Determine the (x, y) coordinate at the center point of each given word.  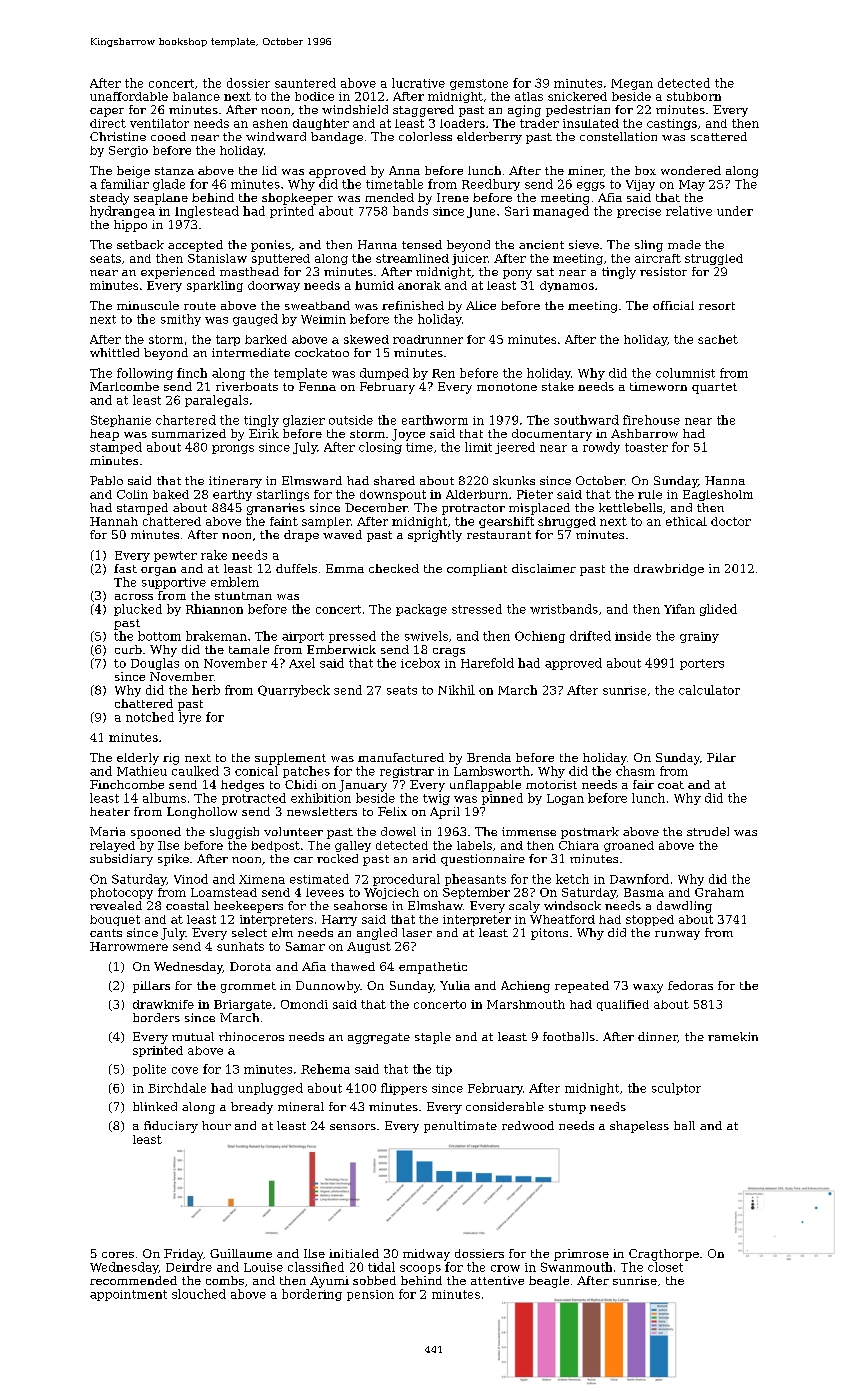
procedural (406, 880)
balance (196, 96)
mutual (193, 1036)
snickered (577, 96)
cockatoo (322, 352)
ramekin (733, 1036)
